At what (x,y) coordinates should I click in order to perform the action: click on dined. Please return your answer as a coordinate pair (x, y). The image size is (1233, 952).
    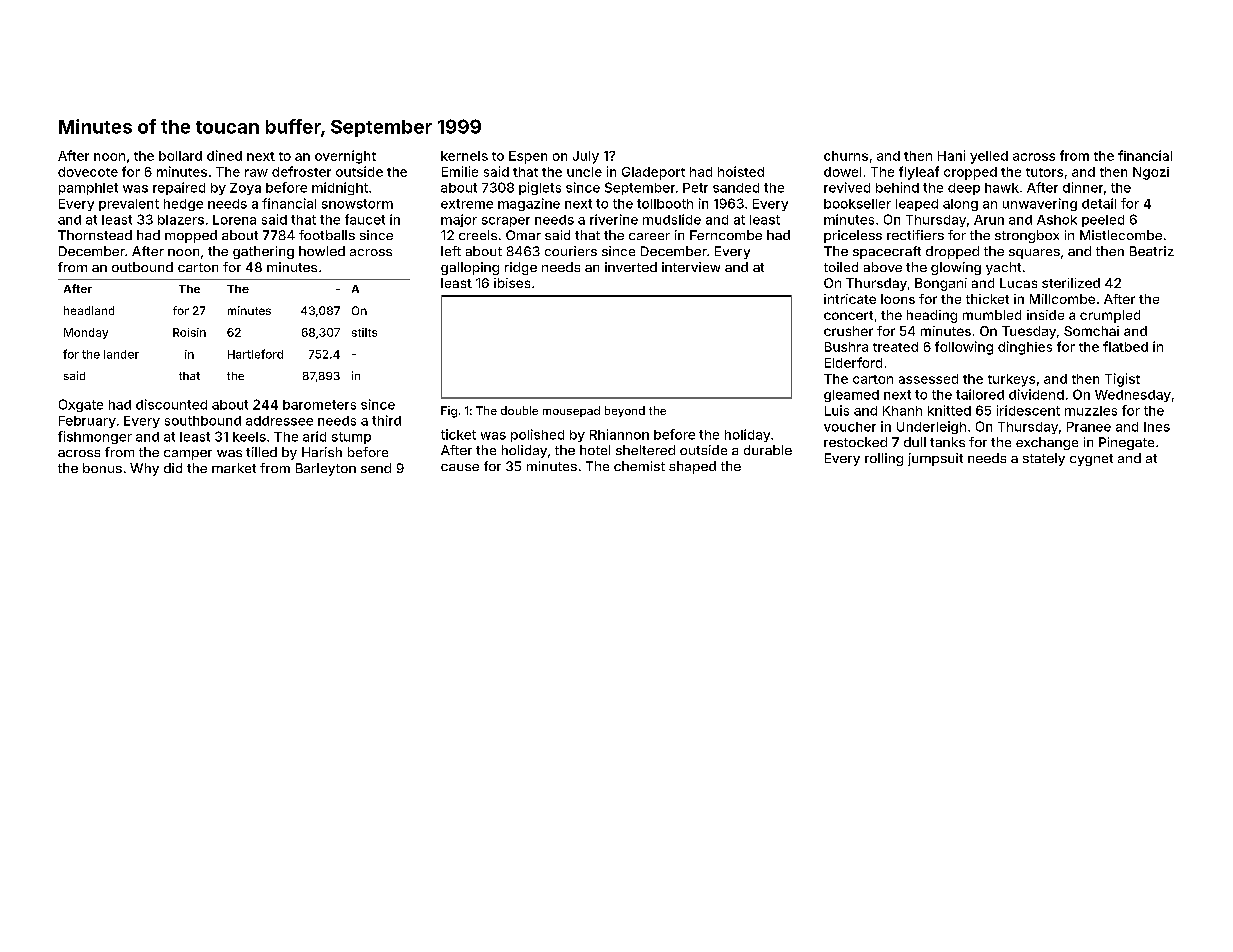
    Looking at the image, I should click on (224, 155).
